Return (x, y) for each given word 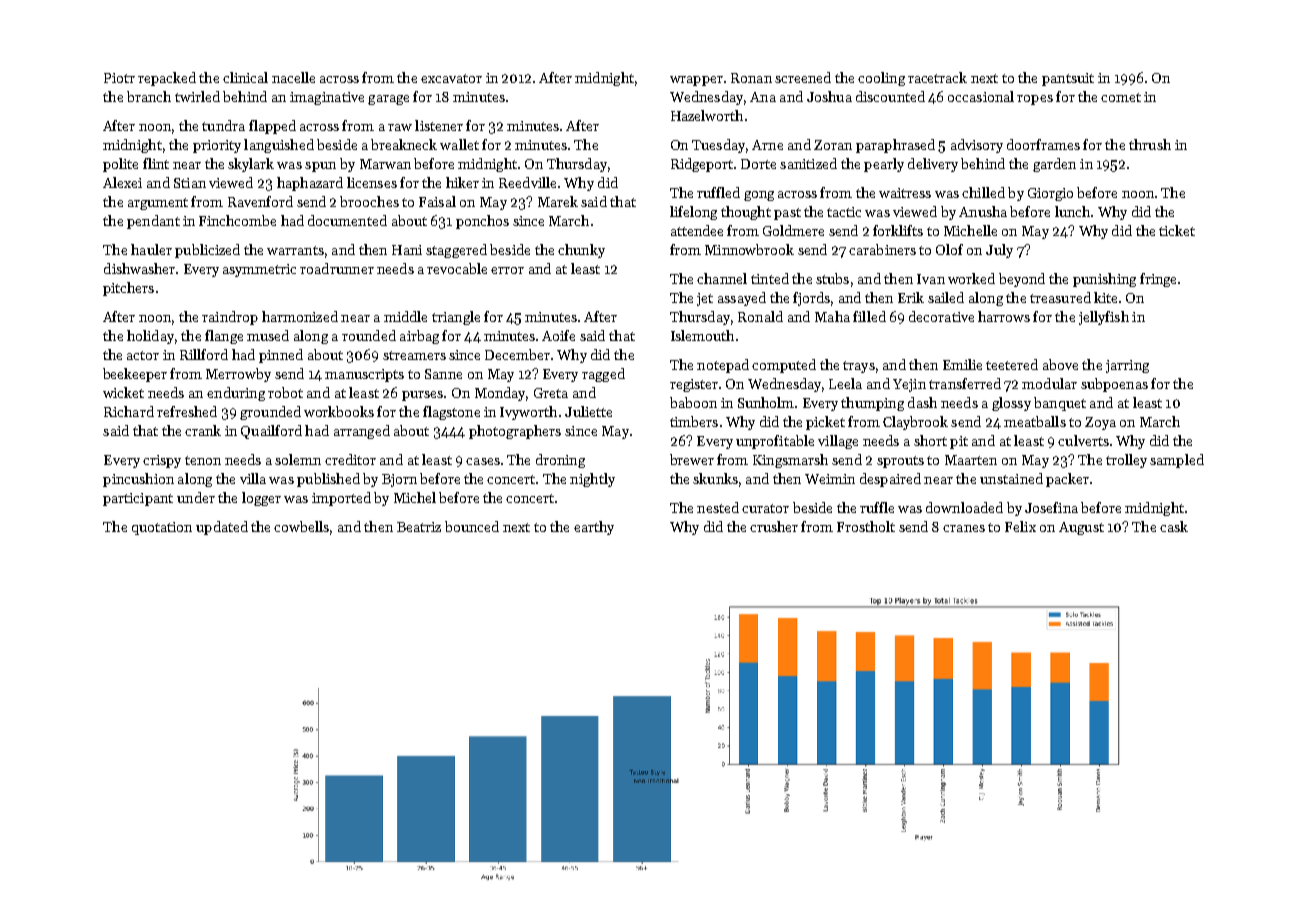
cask (1174, 526)
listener (439, 125)
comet (1121, 97)
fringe (1158, 280)
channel (722, 278)
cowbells (301, 526)
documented (347, 220)
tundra (223, 125)
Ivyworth (528, 413)
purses (422, 396)
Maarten (971, 460)
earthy (594, 528)
